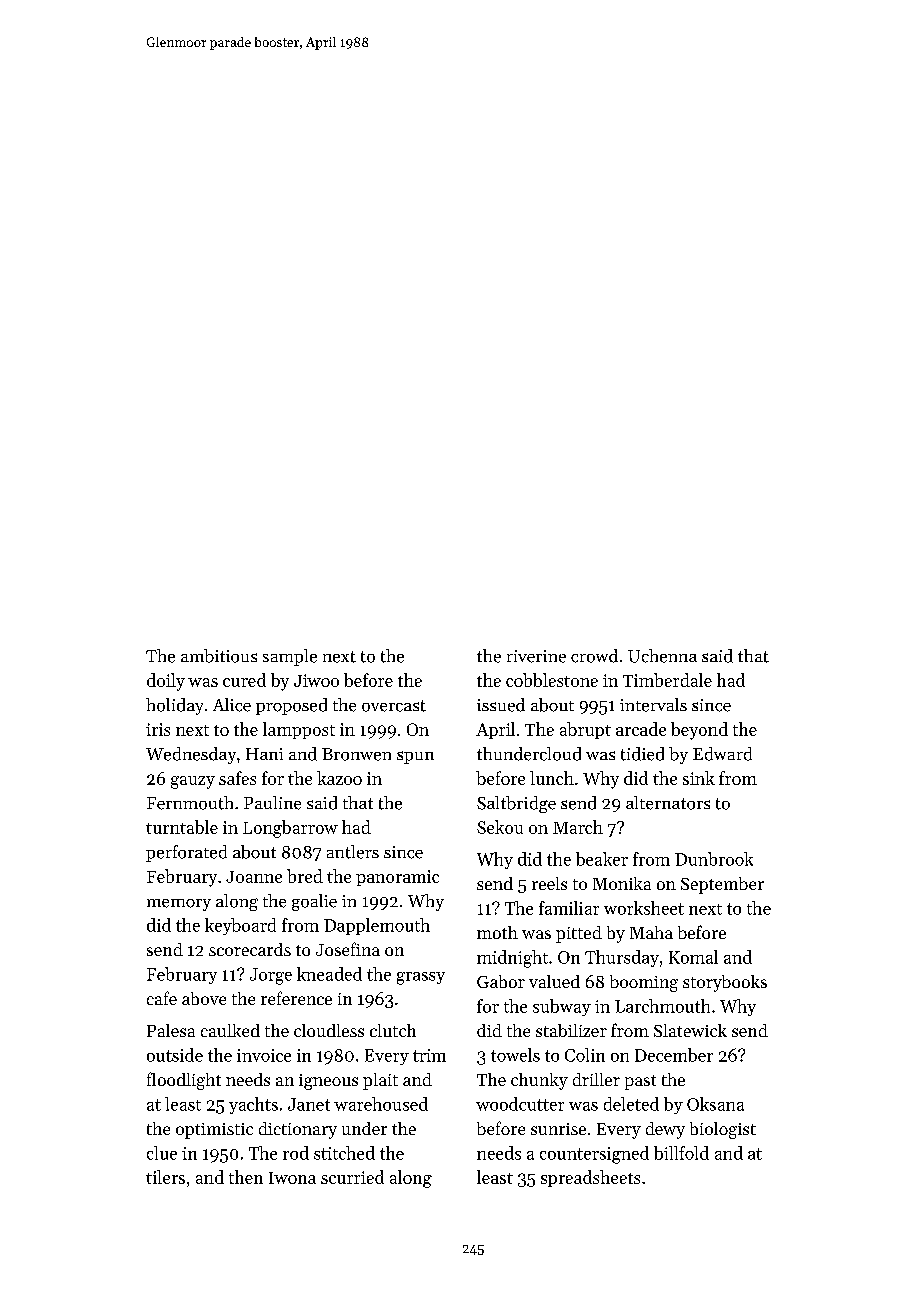 The width and height of the screenshot is (924, 1311). What do you see at coordinates (662, 656) in the screenshot?
I see `Uchenna` at bounding box center [662, 656].
